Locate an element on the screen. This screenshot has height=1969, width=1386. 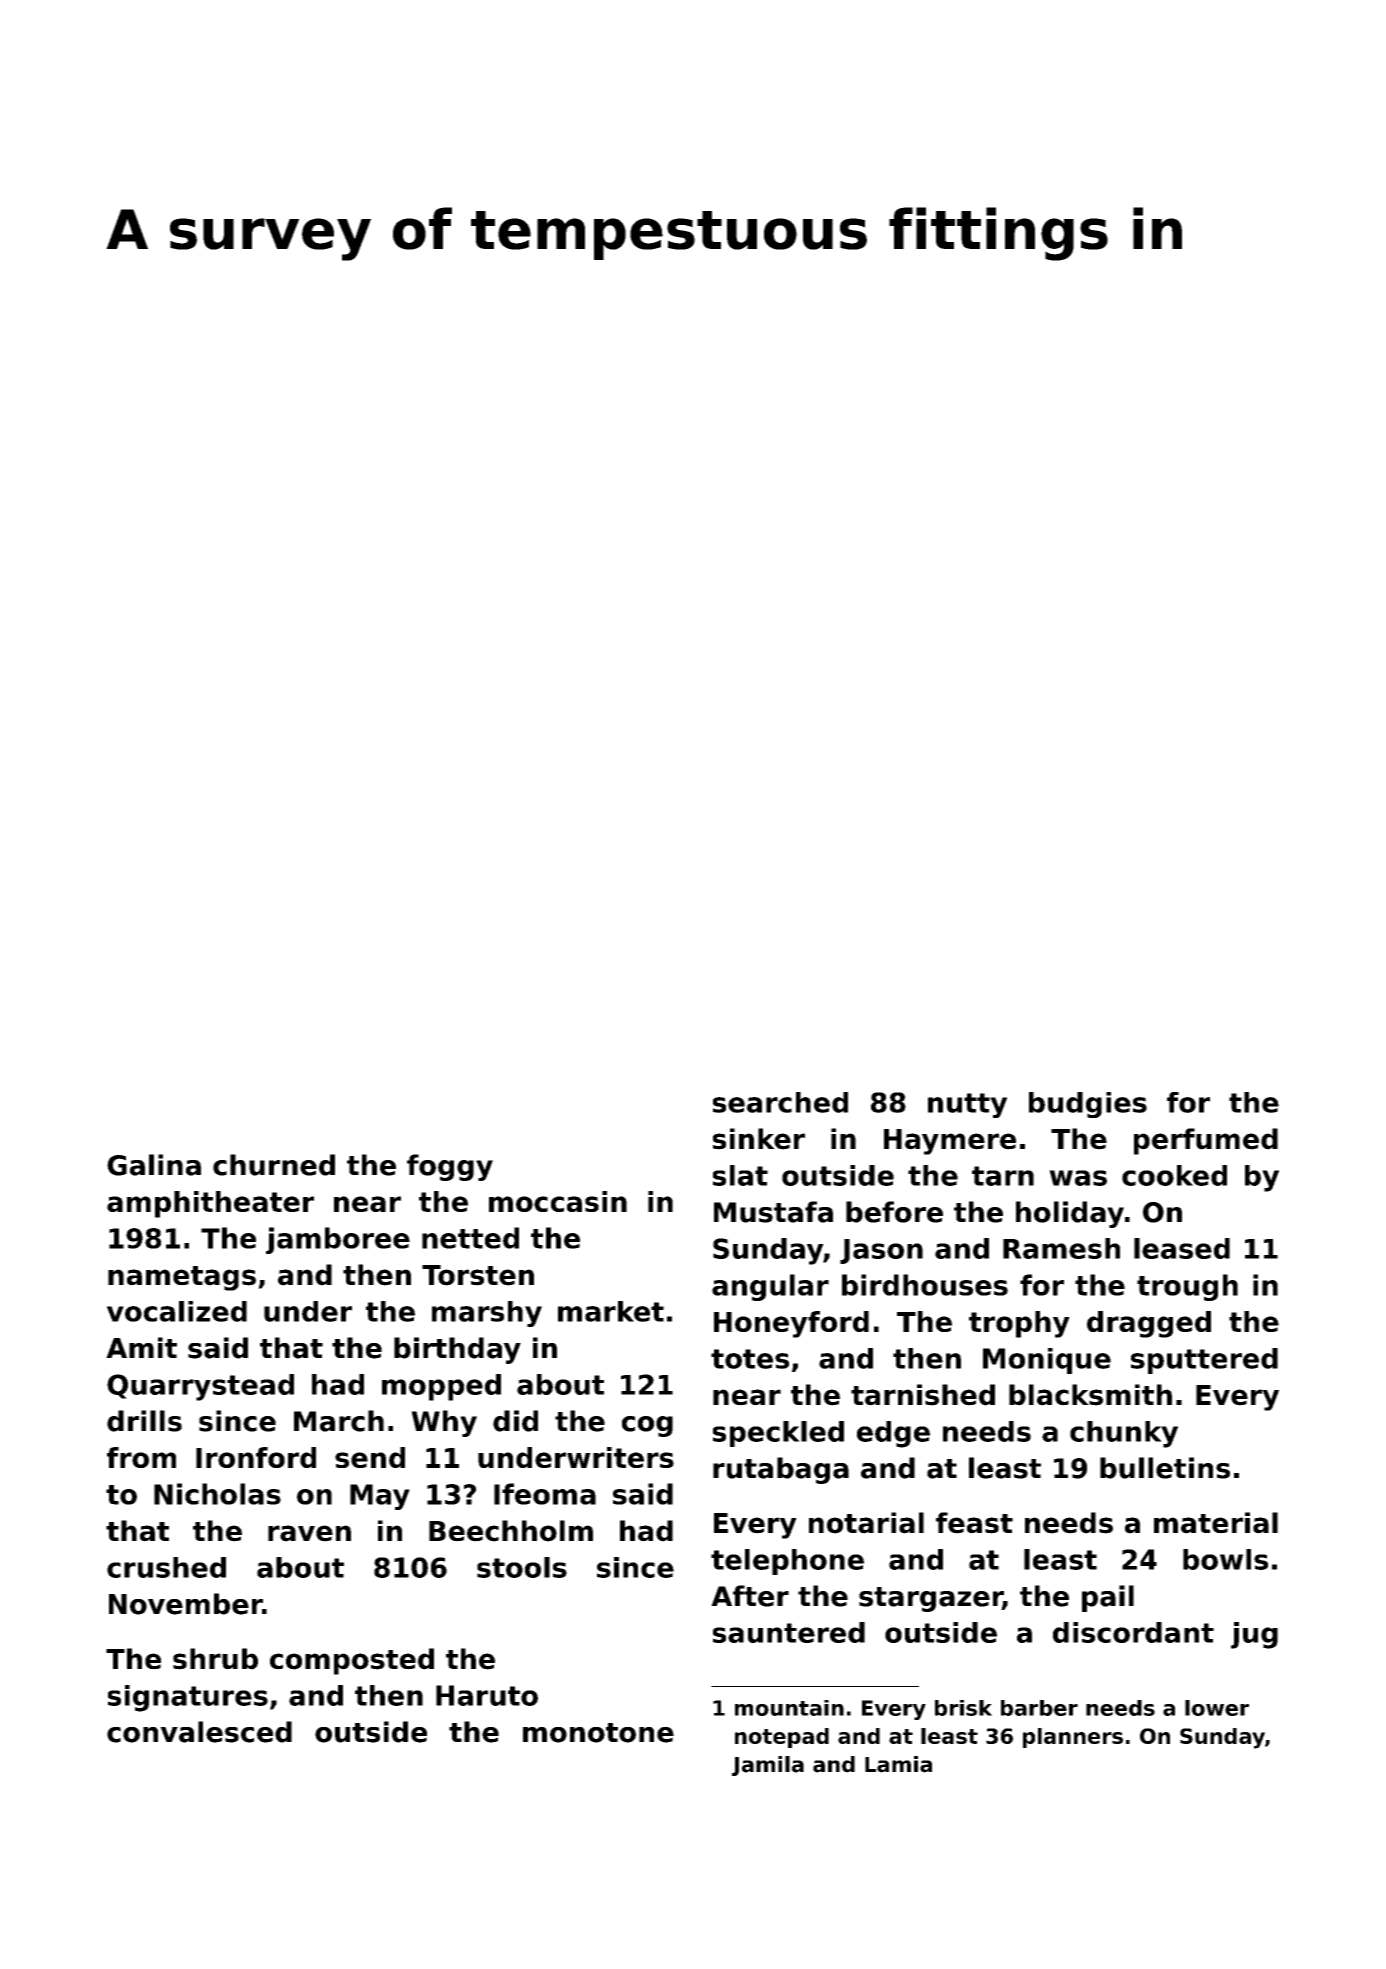
monotone is located at coordinates (598, 1733).
